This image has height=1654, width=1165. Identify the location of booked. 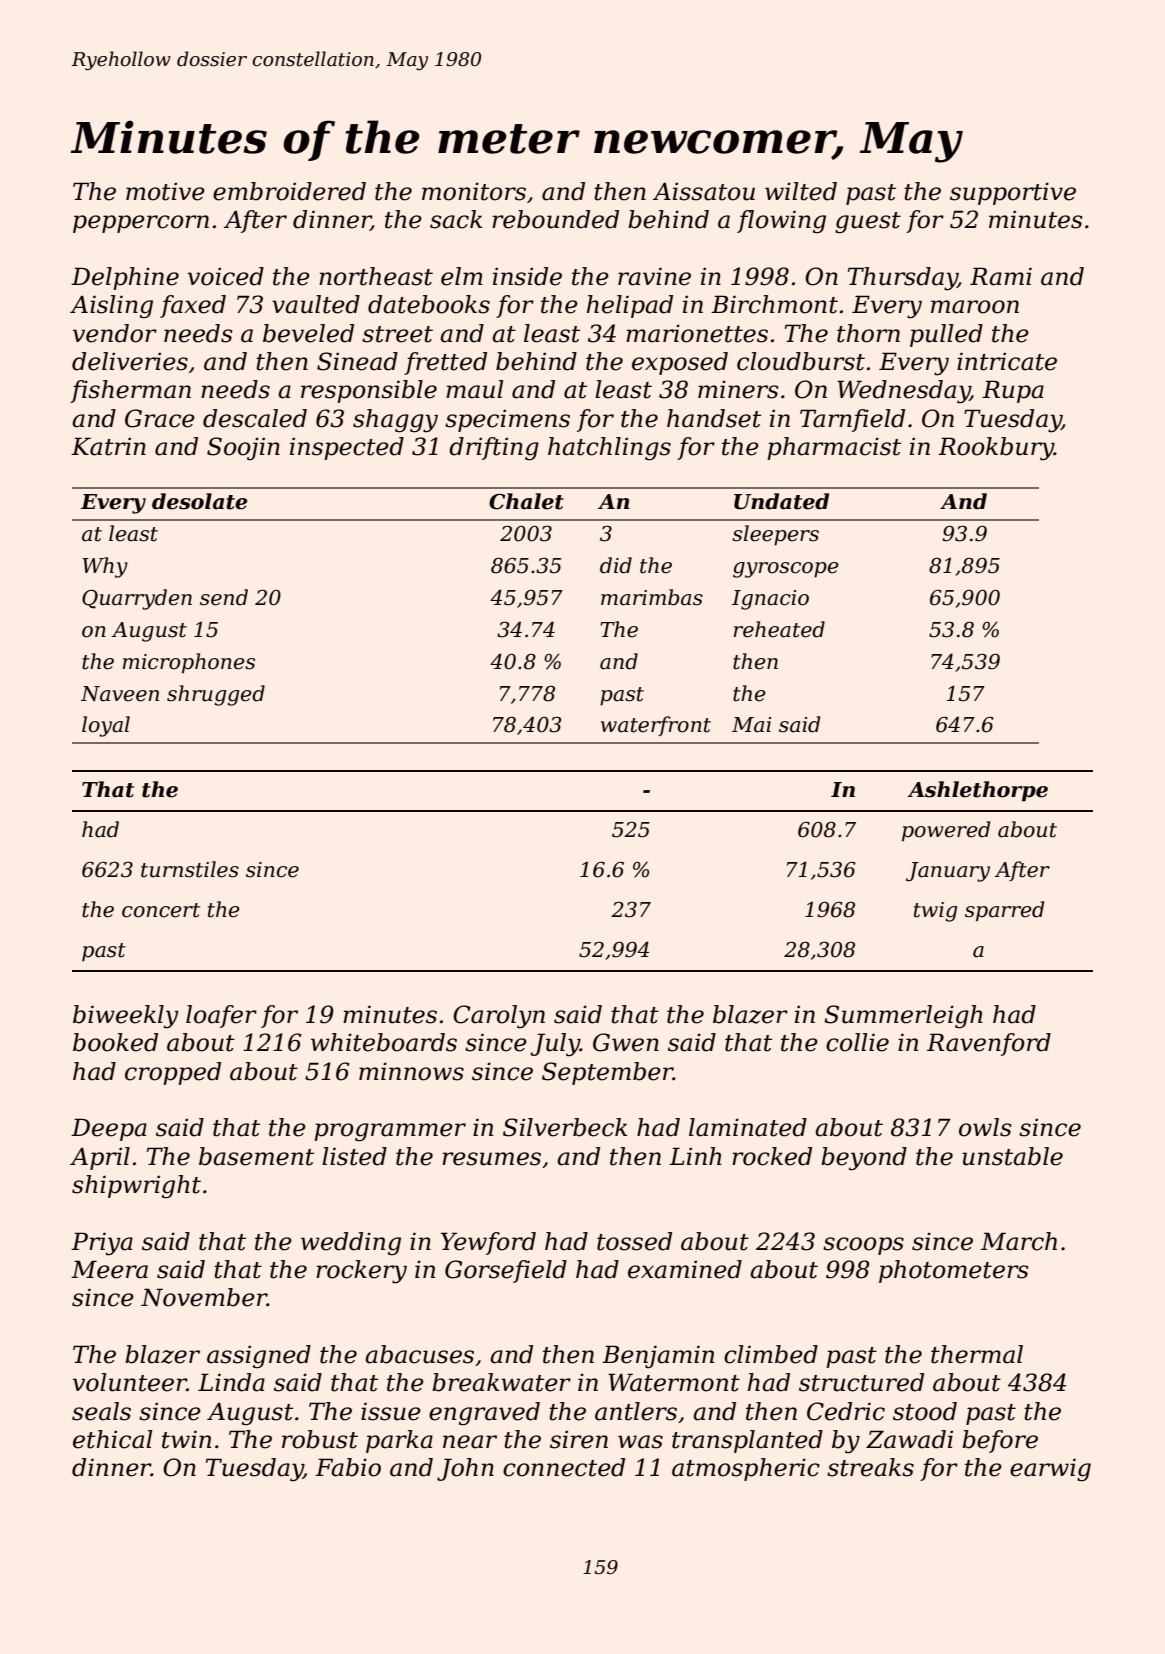
(115, 1042).
